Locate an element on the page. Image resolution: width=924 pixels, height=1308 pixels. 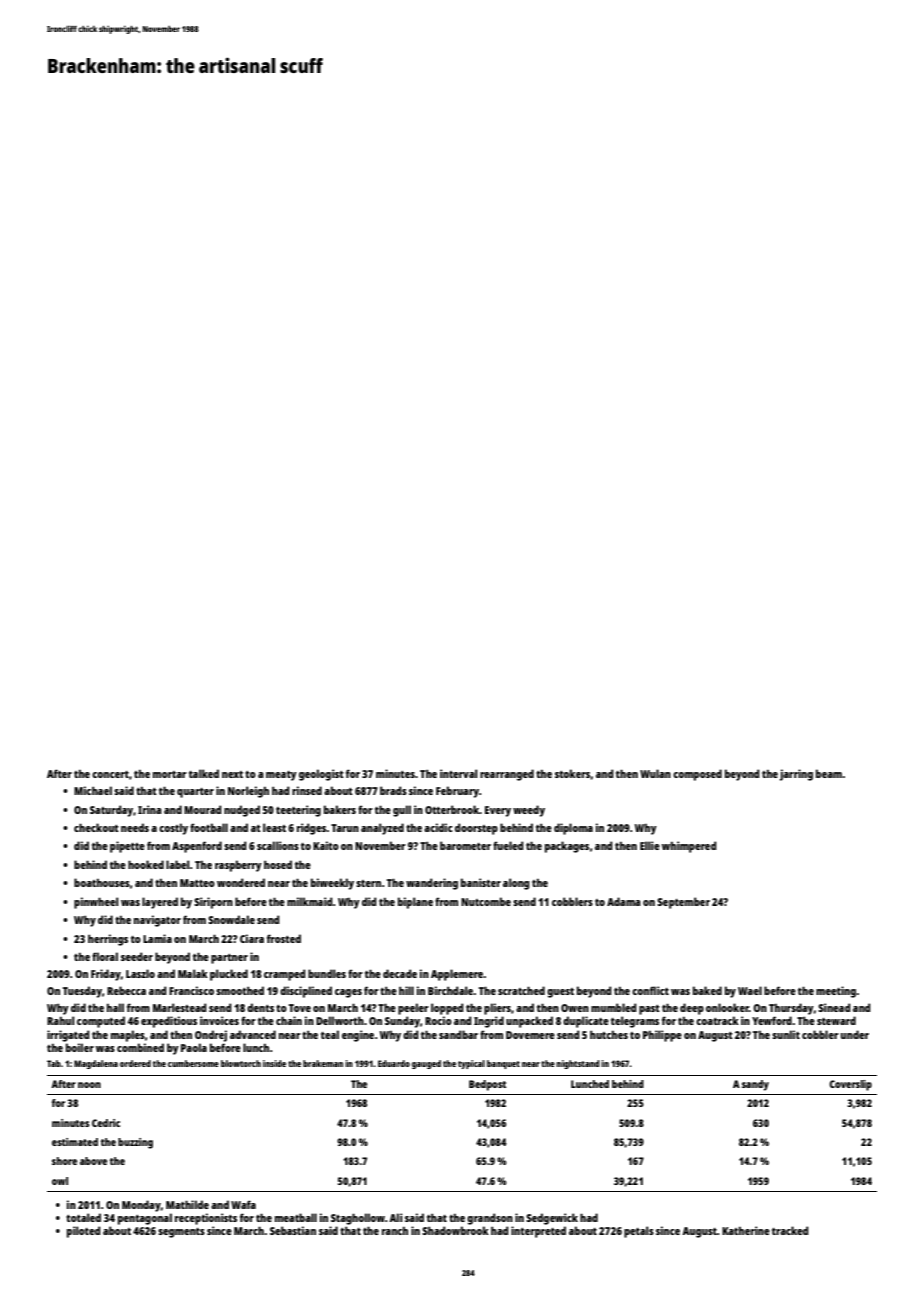
Rahul is located at coordinates (60, 1020).
